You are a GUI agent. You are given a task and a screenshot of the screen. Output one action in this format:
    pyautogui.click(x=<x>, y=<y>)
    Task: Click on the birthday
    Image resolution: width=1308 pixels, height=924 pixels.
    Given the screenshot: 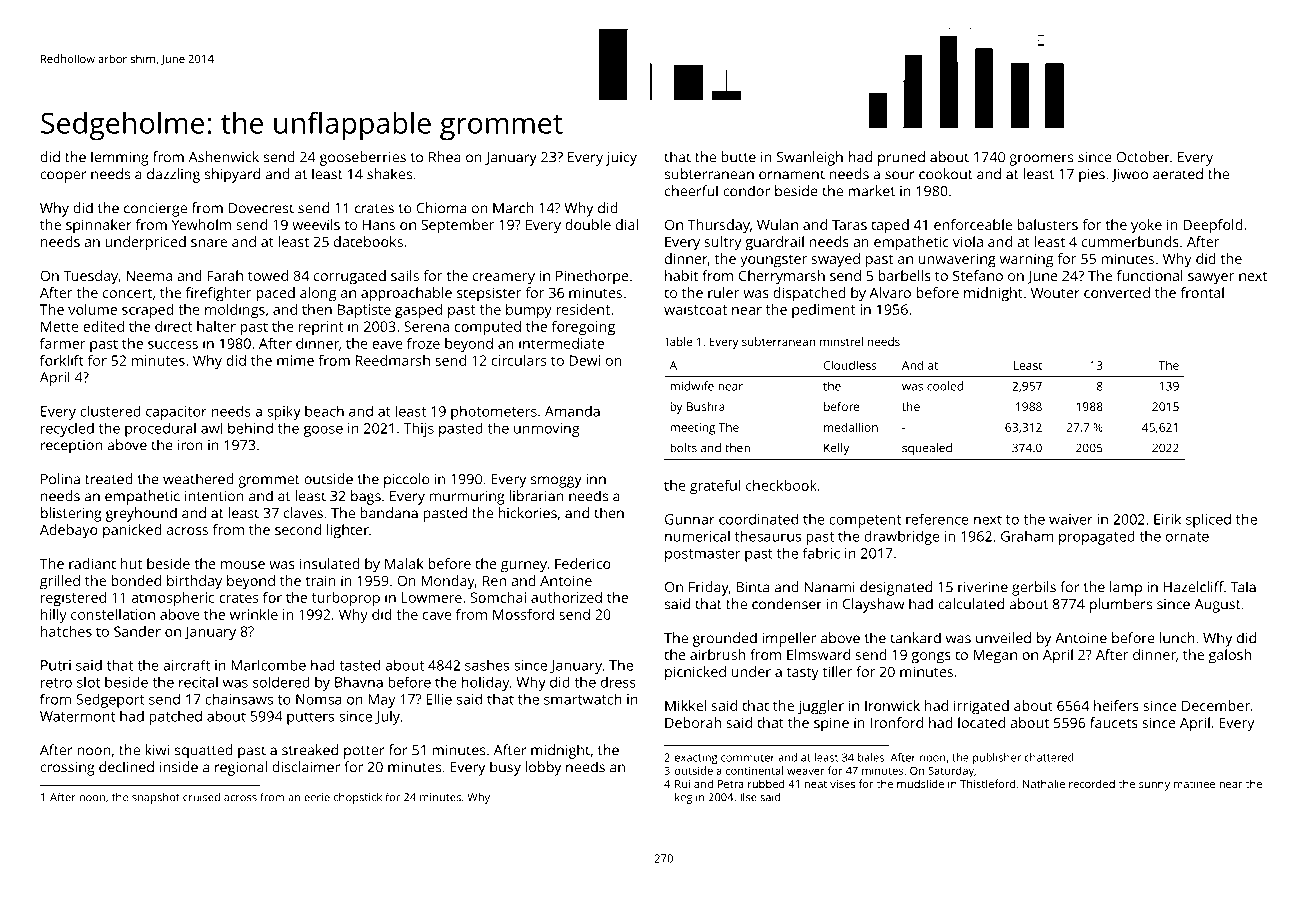 What is the action you would take?
    pyautogui.click(x=194, y=582)
